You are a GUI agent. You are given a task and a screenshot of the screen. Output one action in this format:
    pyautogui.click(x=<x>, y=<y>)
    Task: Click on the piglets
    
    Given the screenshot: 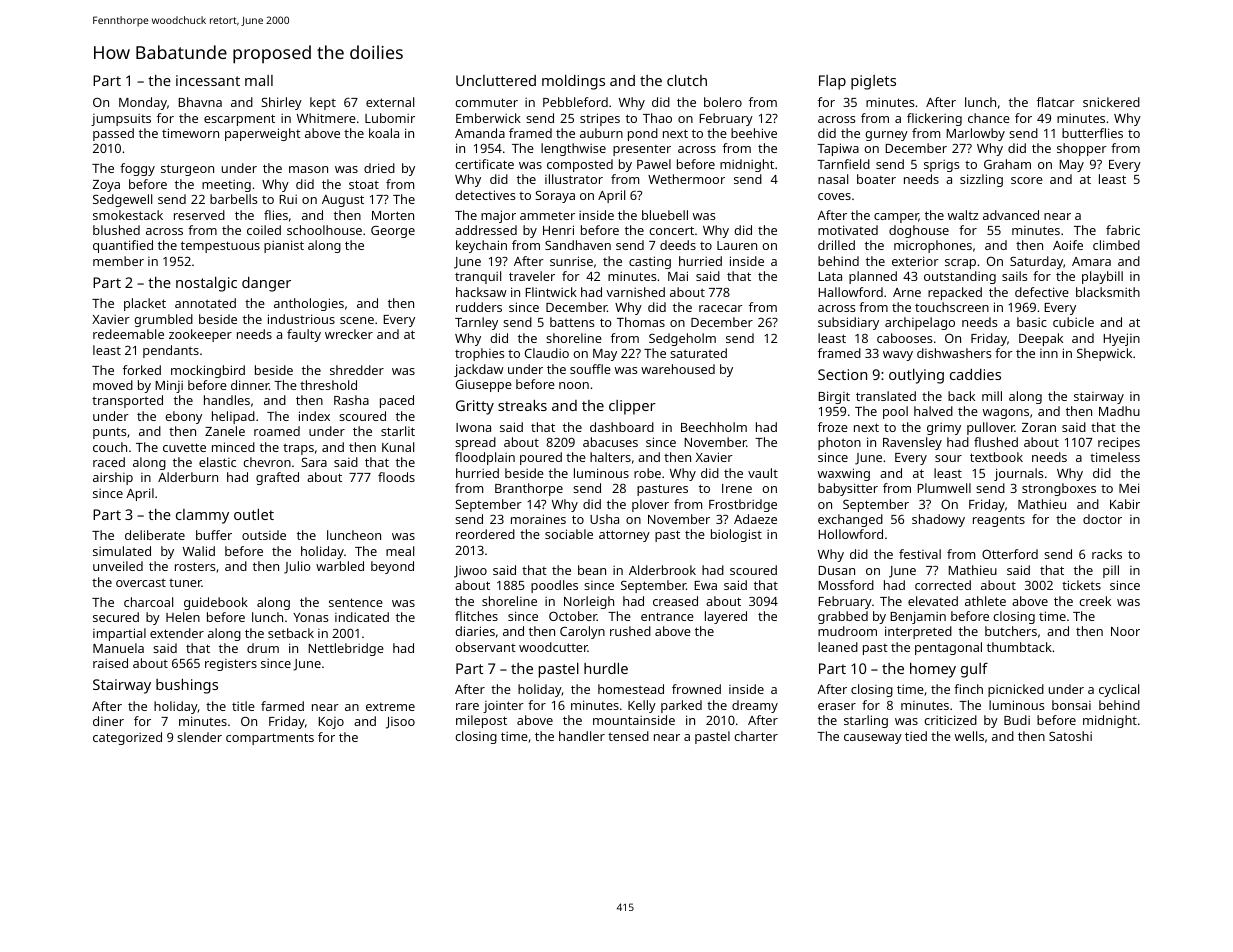 What is the action you would take?
    pyautogui.click(x=873, y=82)
